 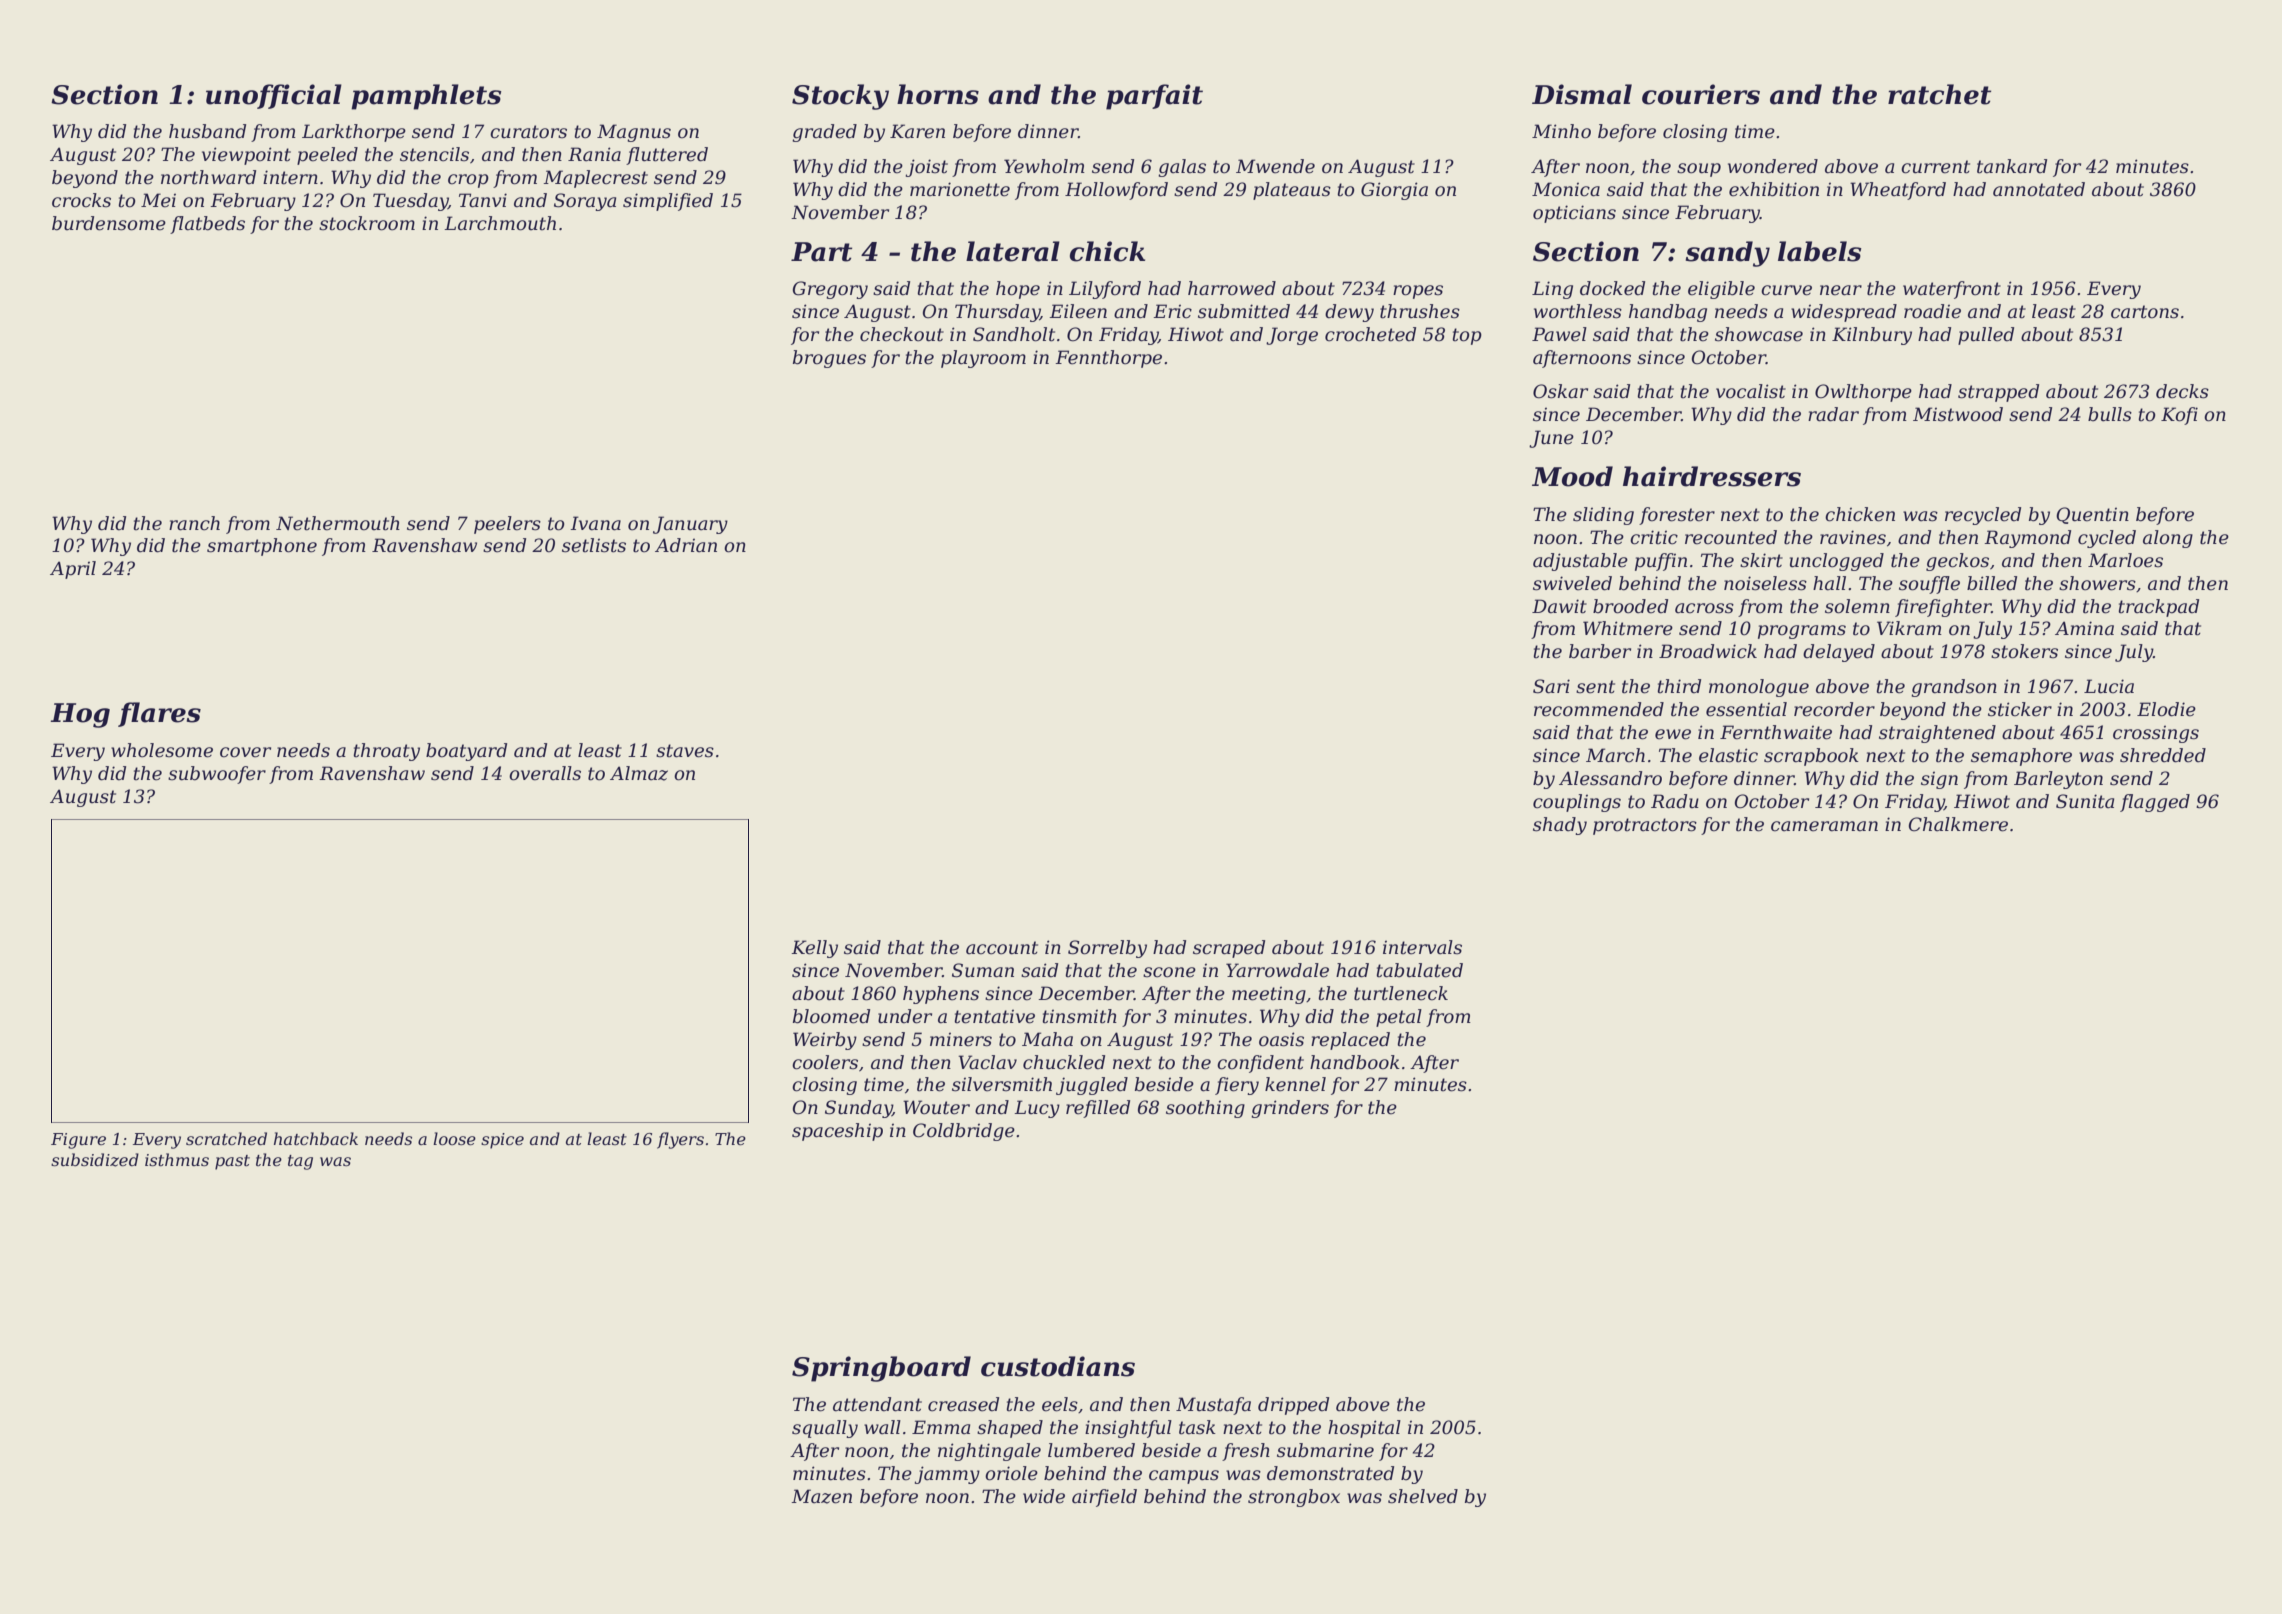 What do you see at coordinates (246, 156) in the image?
I see `viewpoint` at bounding box center [246, 156].
